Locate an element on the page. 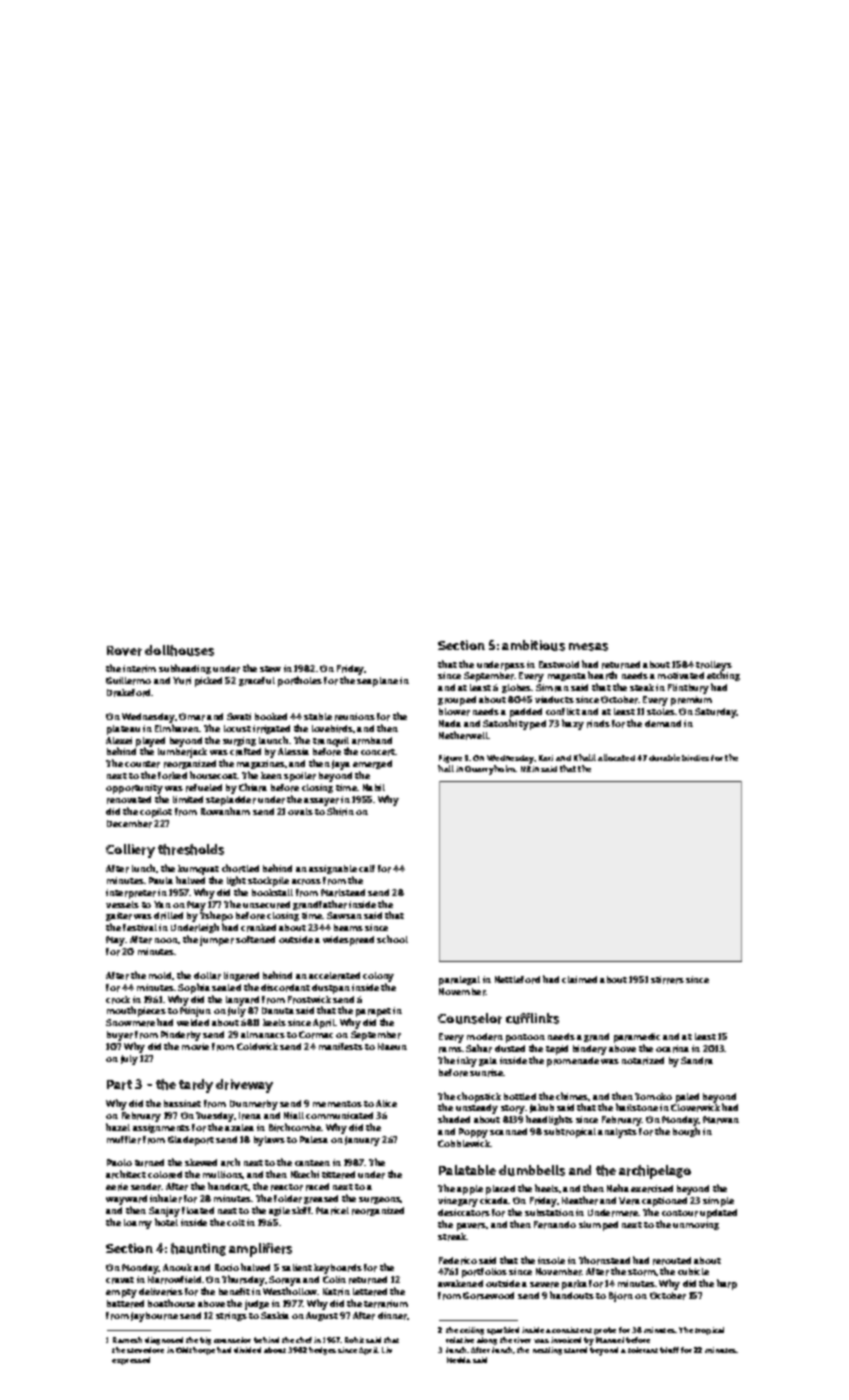  harp is located at coordinates (727, 1284).
